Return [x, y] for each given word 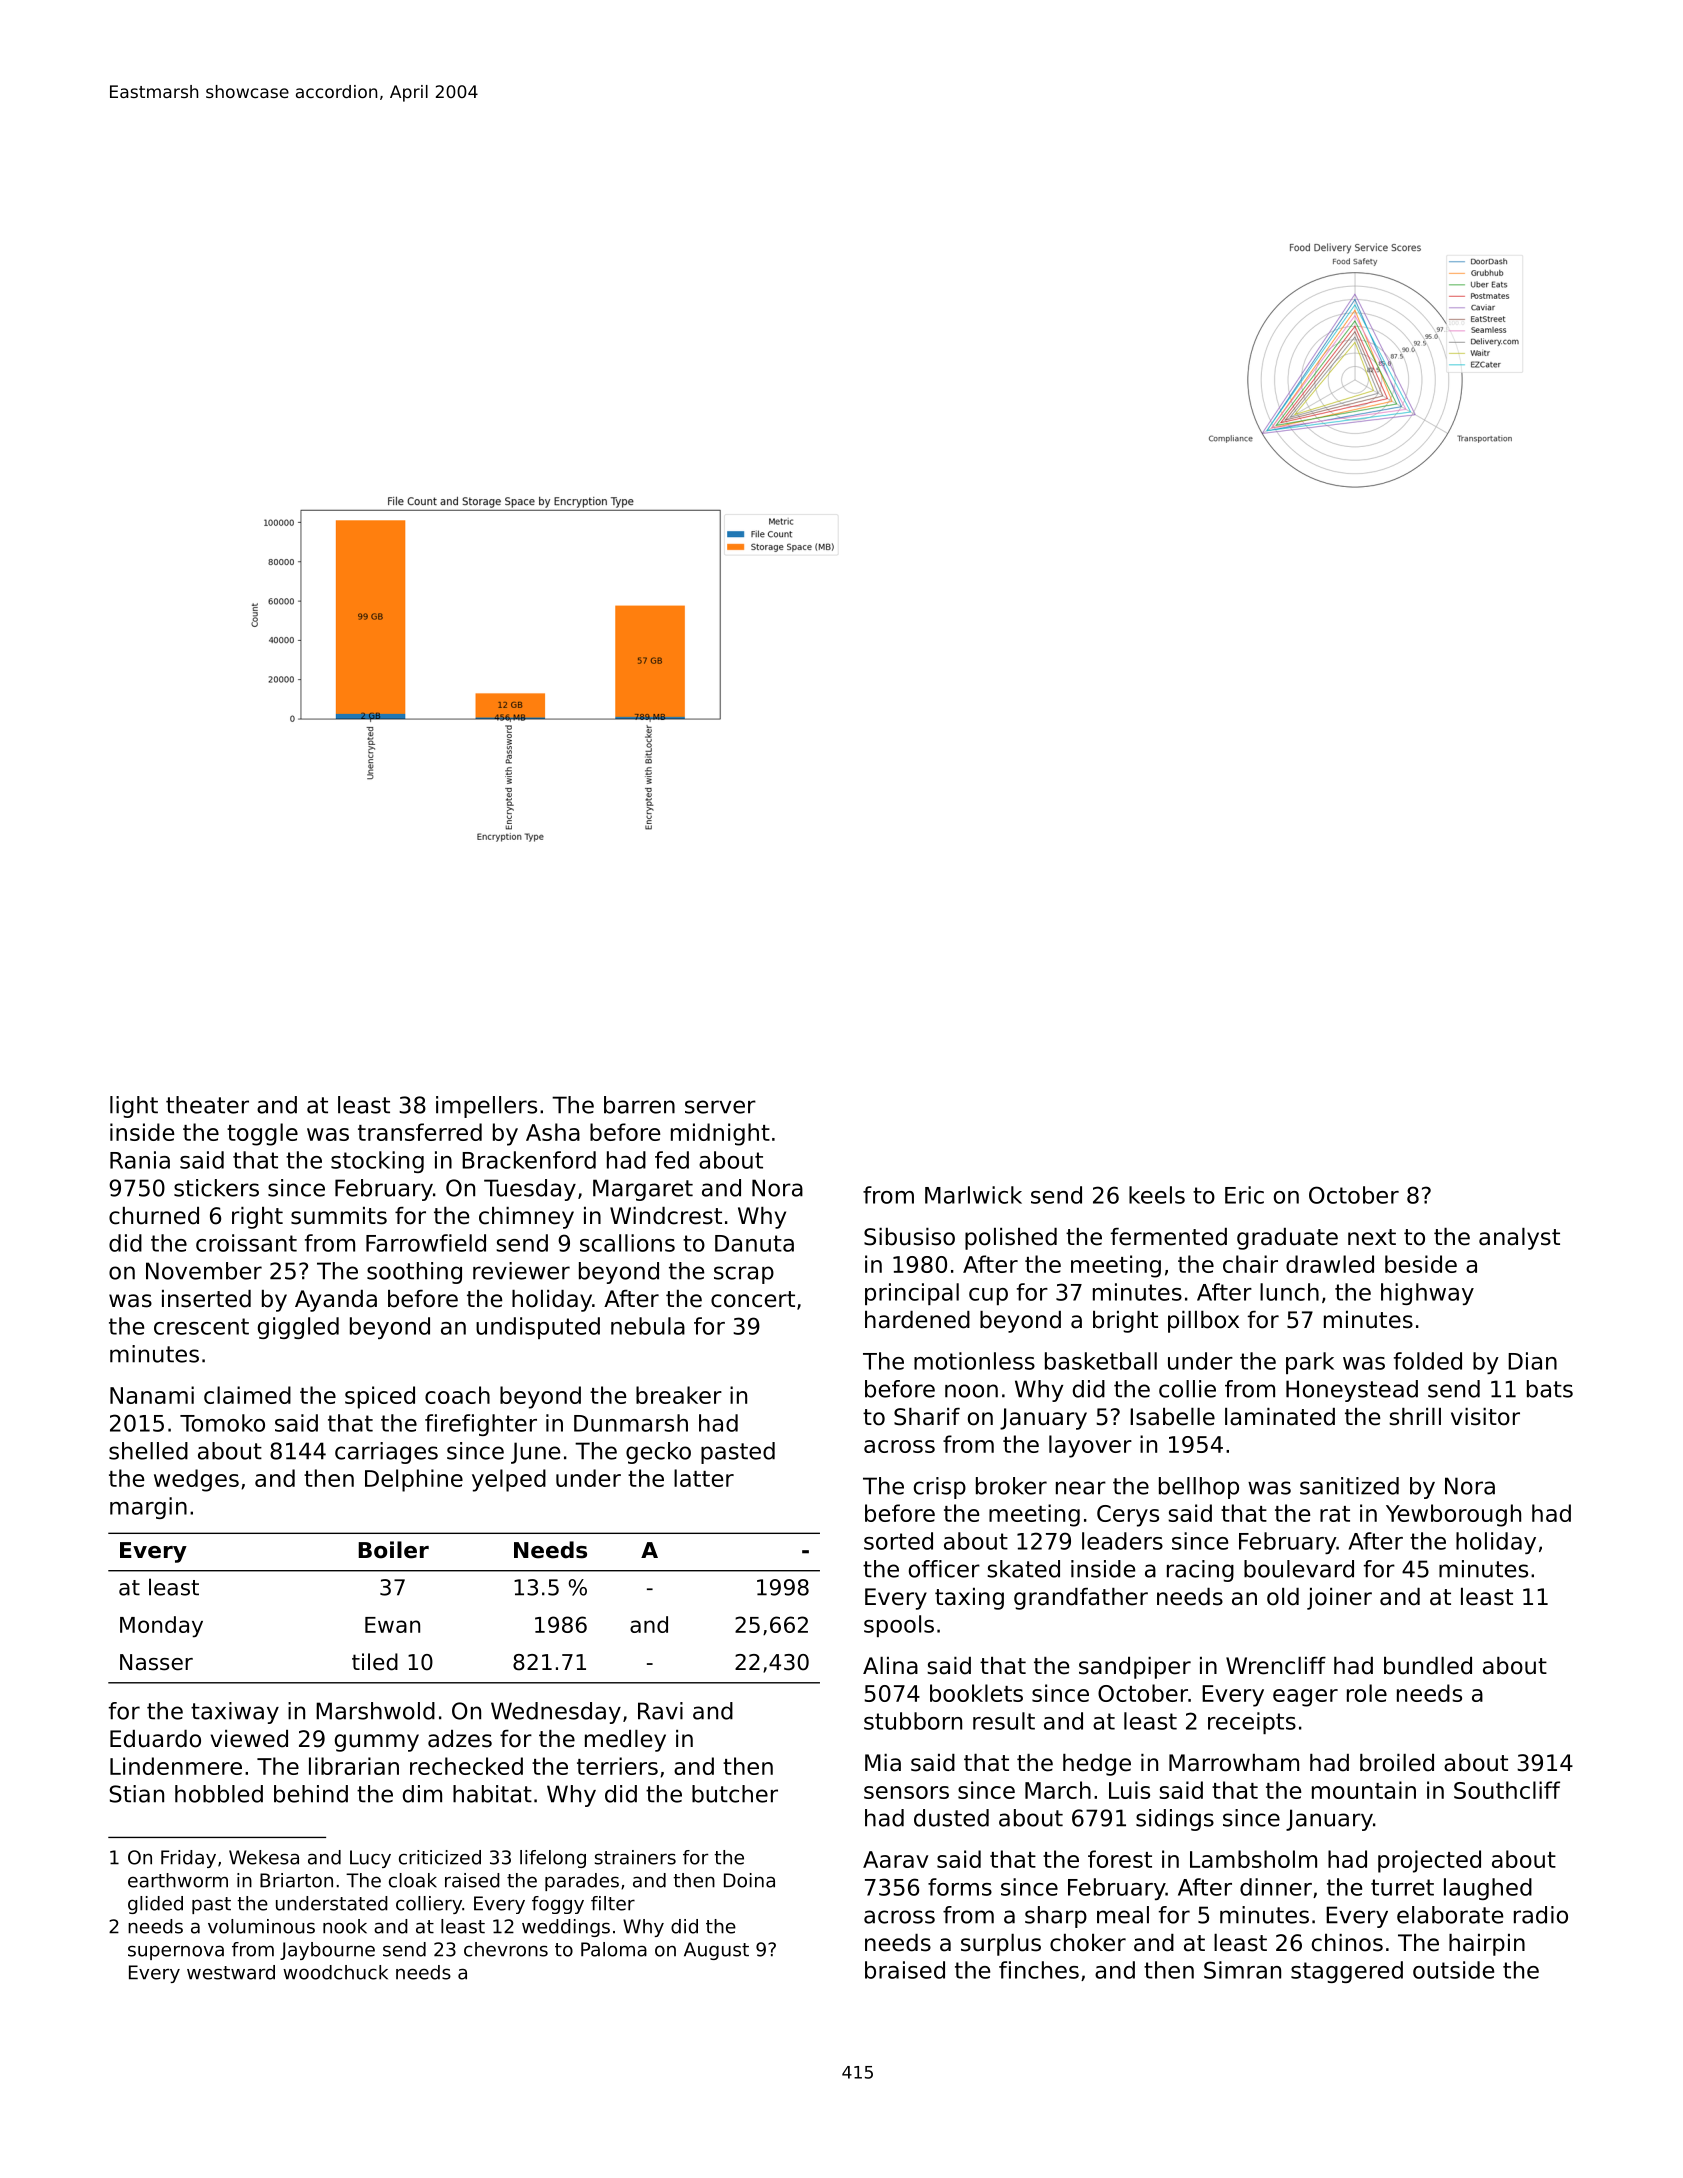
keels [1157, 1195]
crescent [201, 1326]
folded [1428, 1361]
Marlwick [973, 1195]
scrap [744, 1275]
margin [148, 1508]
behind [311, 1794]
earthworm [178, 1880]
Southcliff [1507, 1790]
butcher [735, 1794]
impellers [486, 1107]
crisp [940, 1488]
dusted [951, 1818]
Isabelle [1172, 1417]
